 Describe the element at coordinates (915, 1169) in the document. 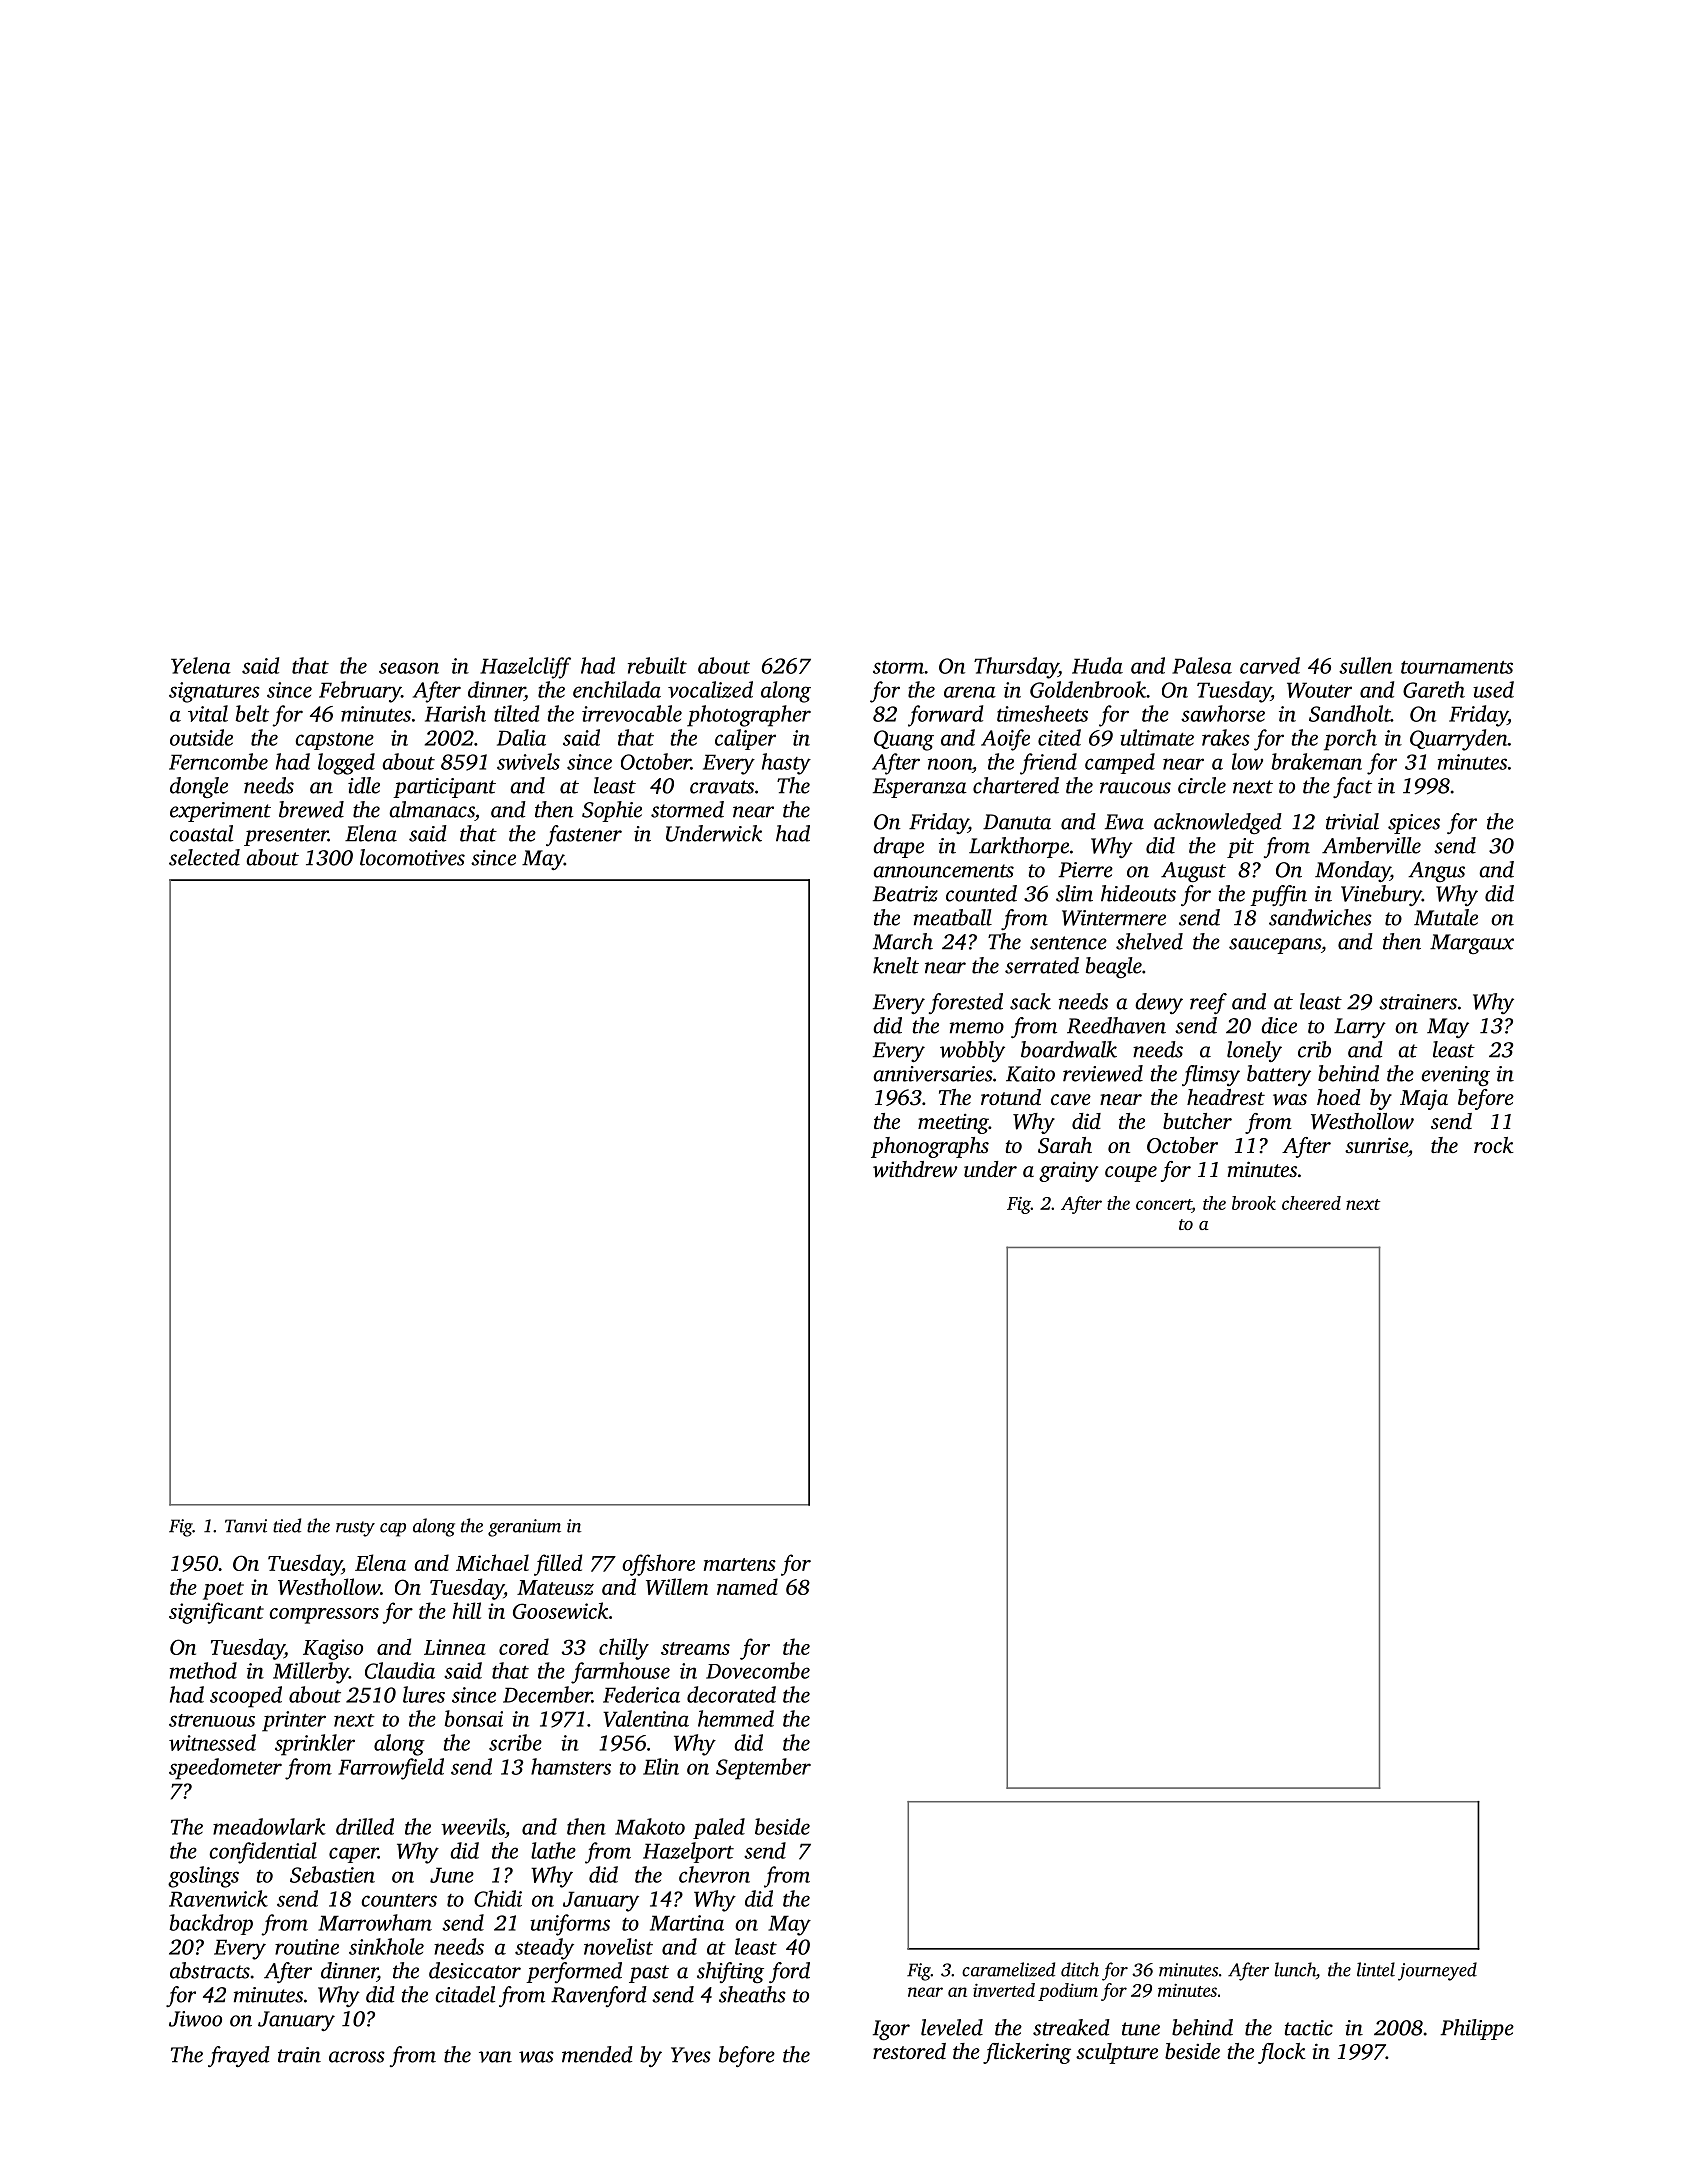

I see `withdrew` at that location.
